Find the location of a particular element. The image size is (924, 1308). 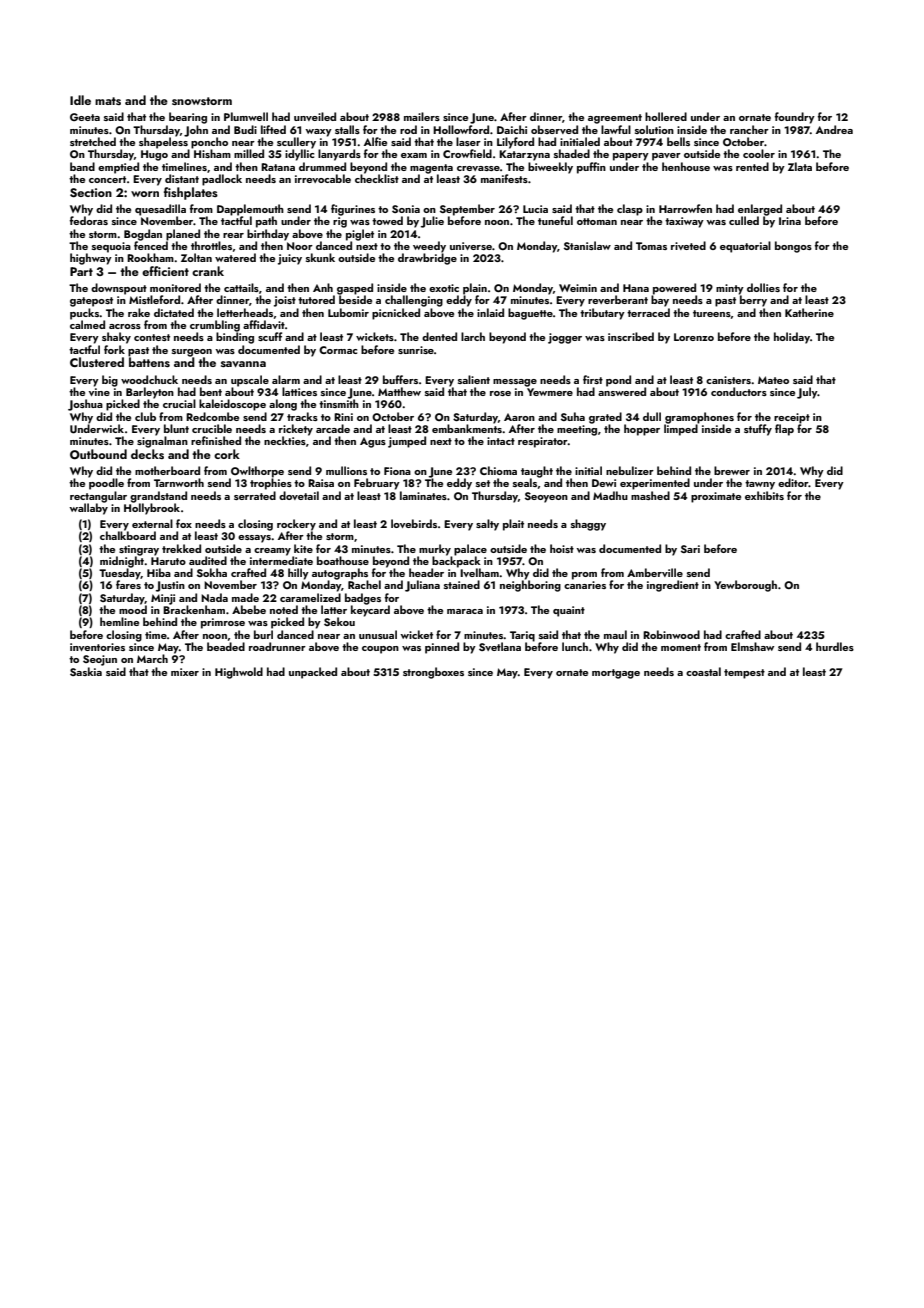

Daichi is located at coordinates (512, 129).
